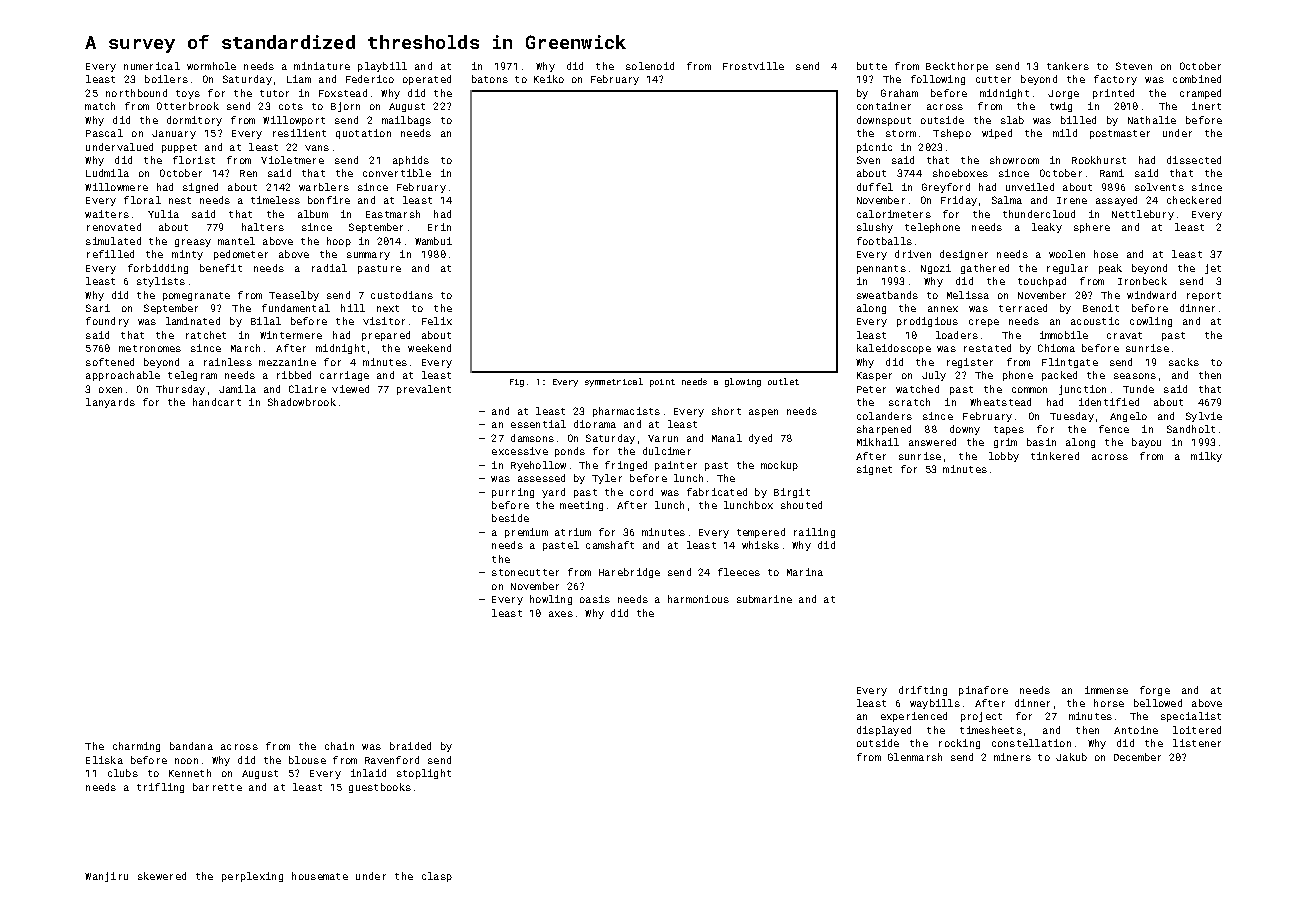 This document has height=924, width=1308. Describe the element at coordinates (561, 614) in the document. I see `axes` at that location.
